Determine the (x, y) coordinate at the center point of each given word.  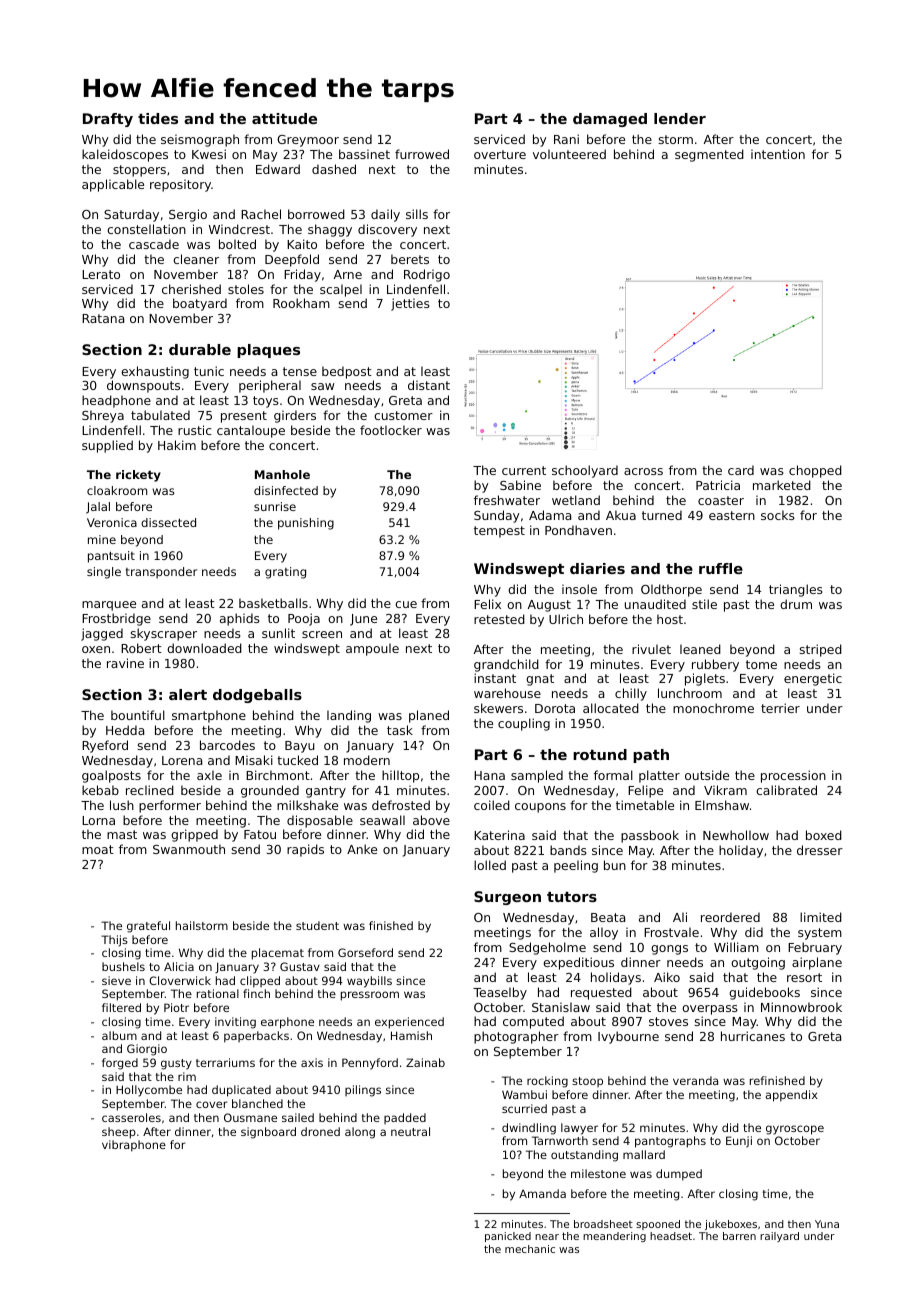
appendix (791, 1096)
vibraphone (134, 1146)
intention (778, 154)
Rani (566, 139)
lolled (490, 865)
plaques (268, 351)
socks (778, 515)
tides (158, 118)
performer (170, 806)
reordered (730, 917)
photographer (516, 1037)
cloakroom (117, 490)
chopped (815, 471)
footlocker (391, 430)
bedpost (347, 372)
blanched (257, 1103)
